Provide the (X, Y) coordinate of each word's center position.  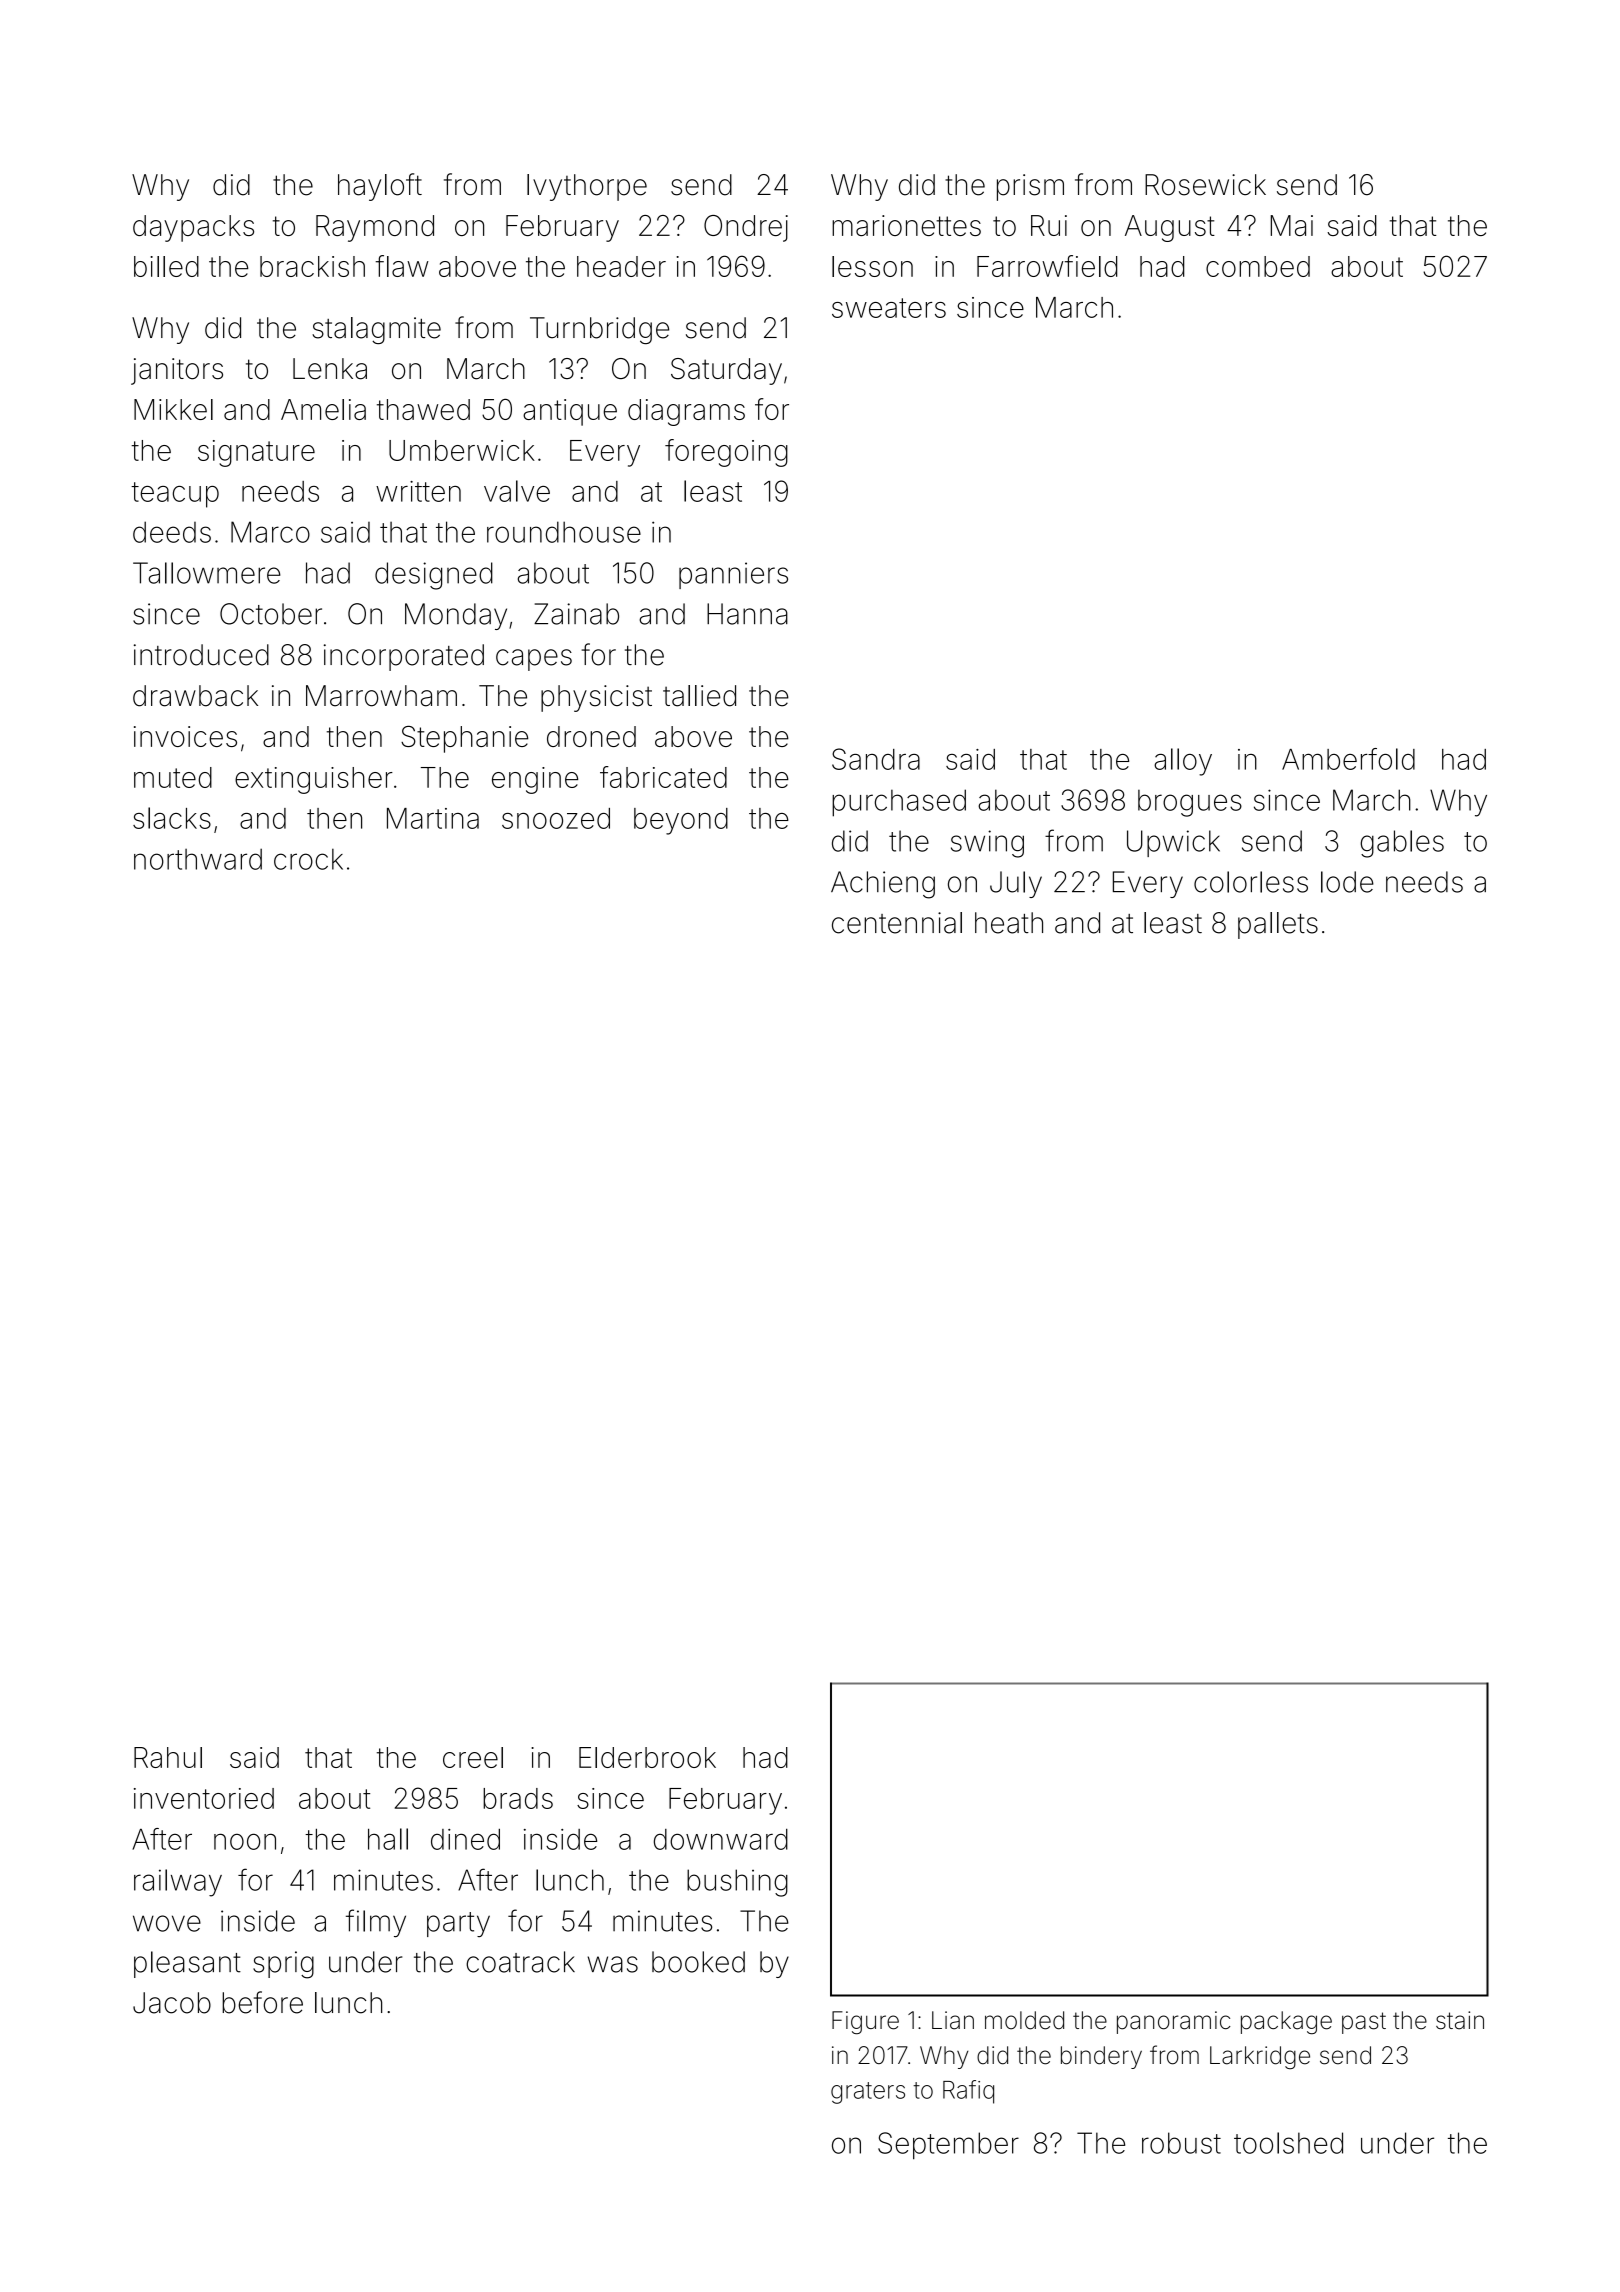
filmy (376, 1923)
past (1364, 2023)
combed (1258, 266)
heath (1009, 923)
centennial (897, 923)
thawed (423, 409)
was (613, 1964)
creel (473, 1757)
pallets (1278, 925)
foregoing (726, 453)
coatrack (520, 1962)
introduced (201, 655)
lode (1347, 882)
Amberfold (1348, 759)
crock (308, 859)
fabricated (663, 777)
